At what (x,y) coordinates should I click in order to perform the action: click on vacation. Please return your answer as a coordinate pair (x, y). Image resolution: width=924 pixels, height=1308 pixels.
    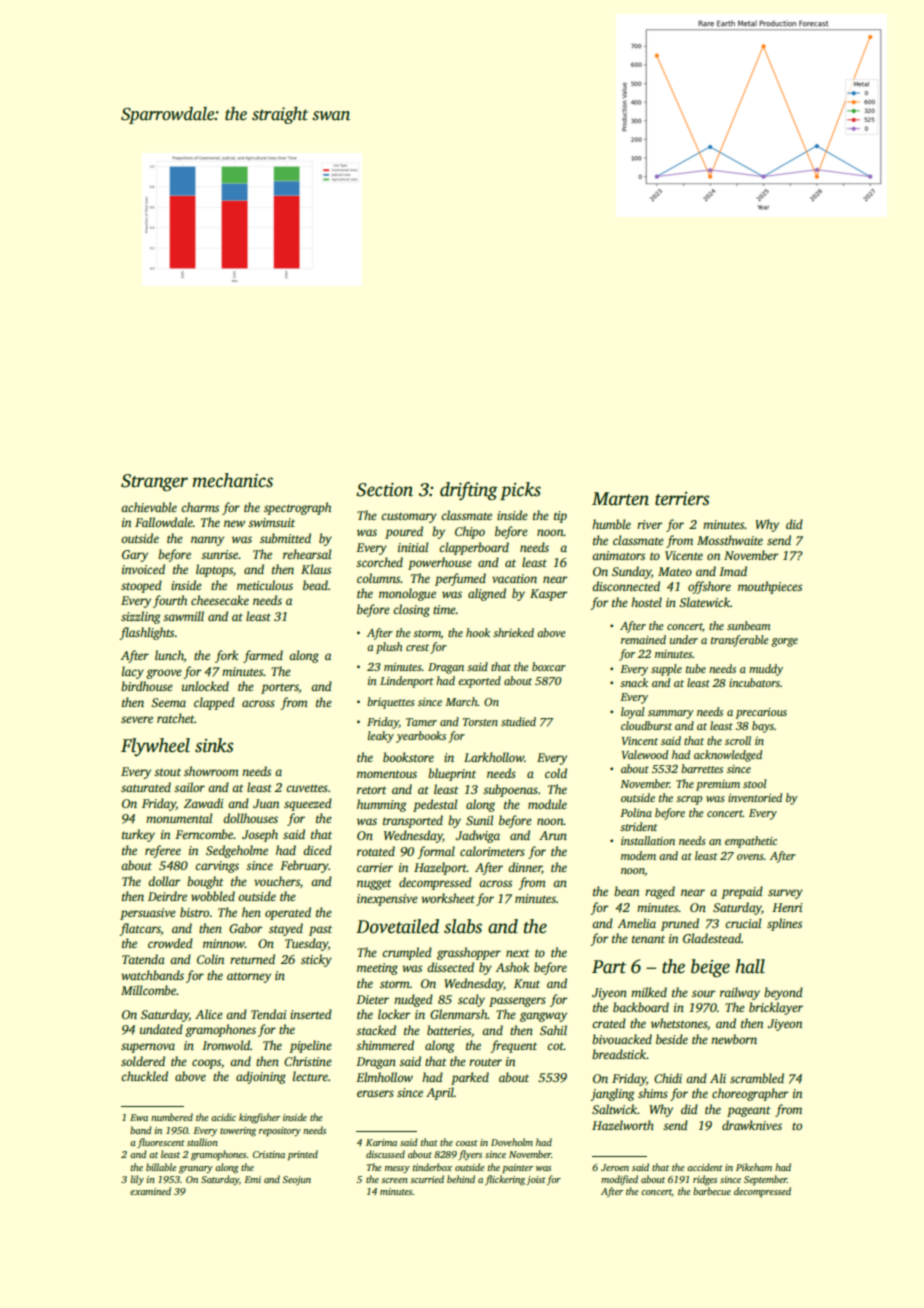
    Looking at the image, I should click on (514, 578).
